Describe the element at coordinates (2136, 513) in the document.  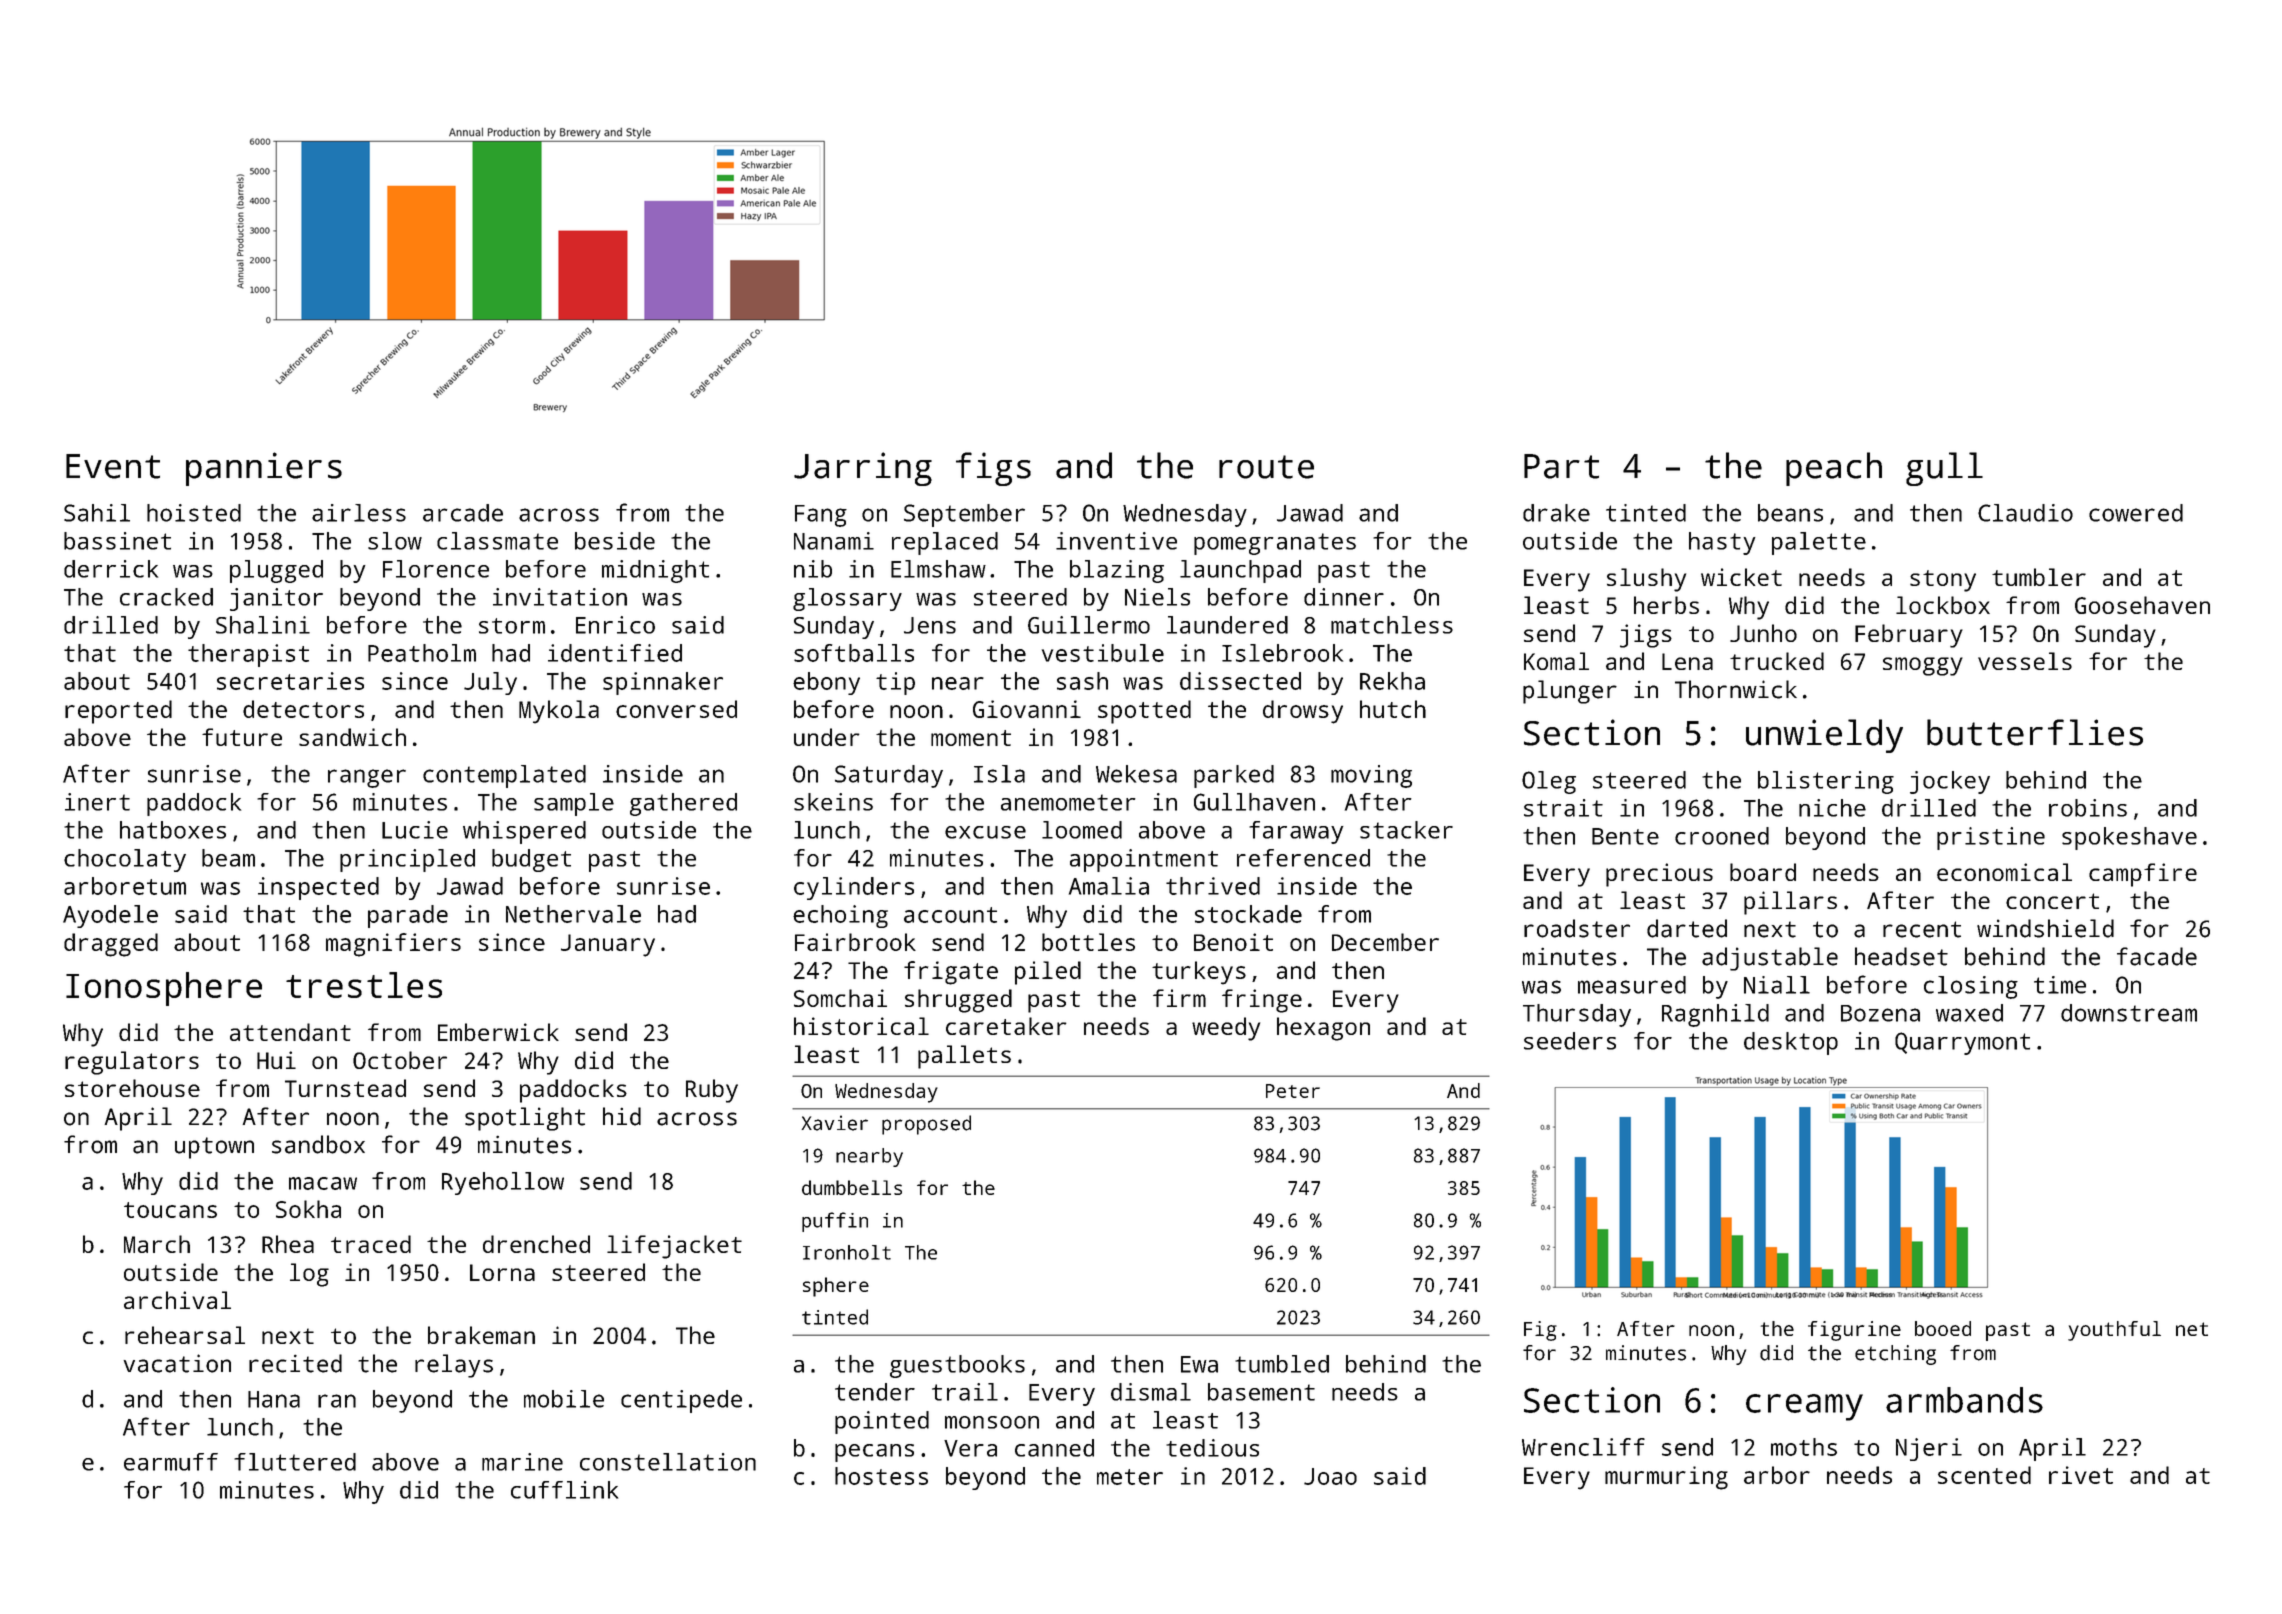
I see `cowered` at that location.
